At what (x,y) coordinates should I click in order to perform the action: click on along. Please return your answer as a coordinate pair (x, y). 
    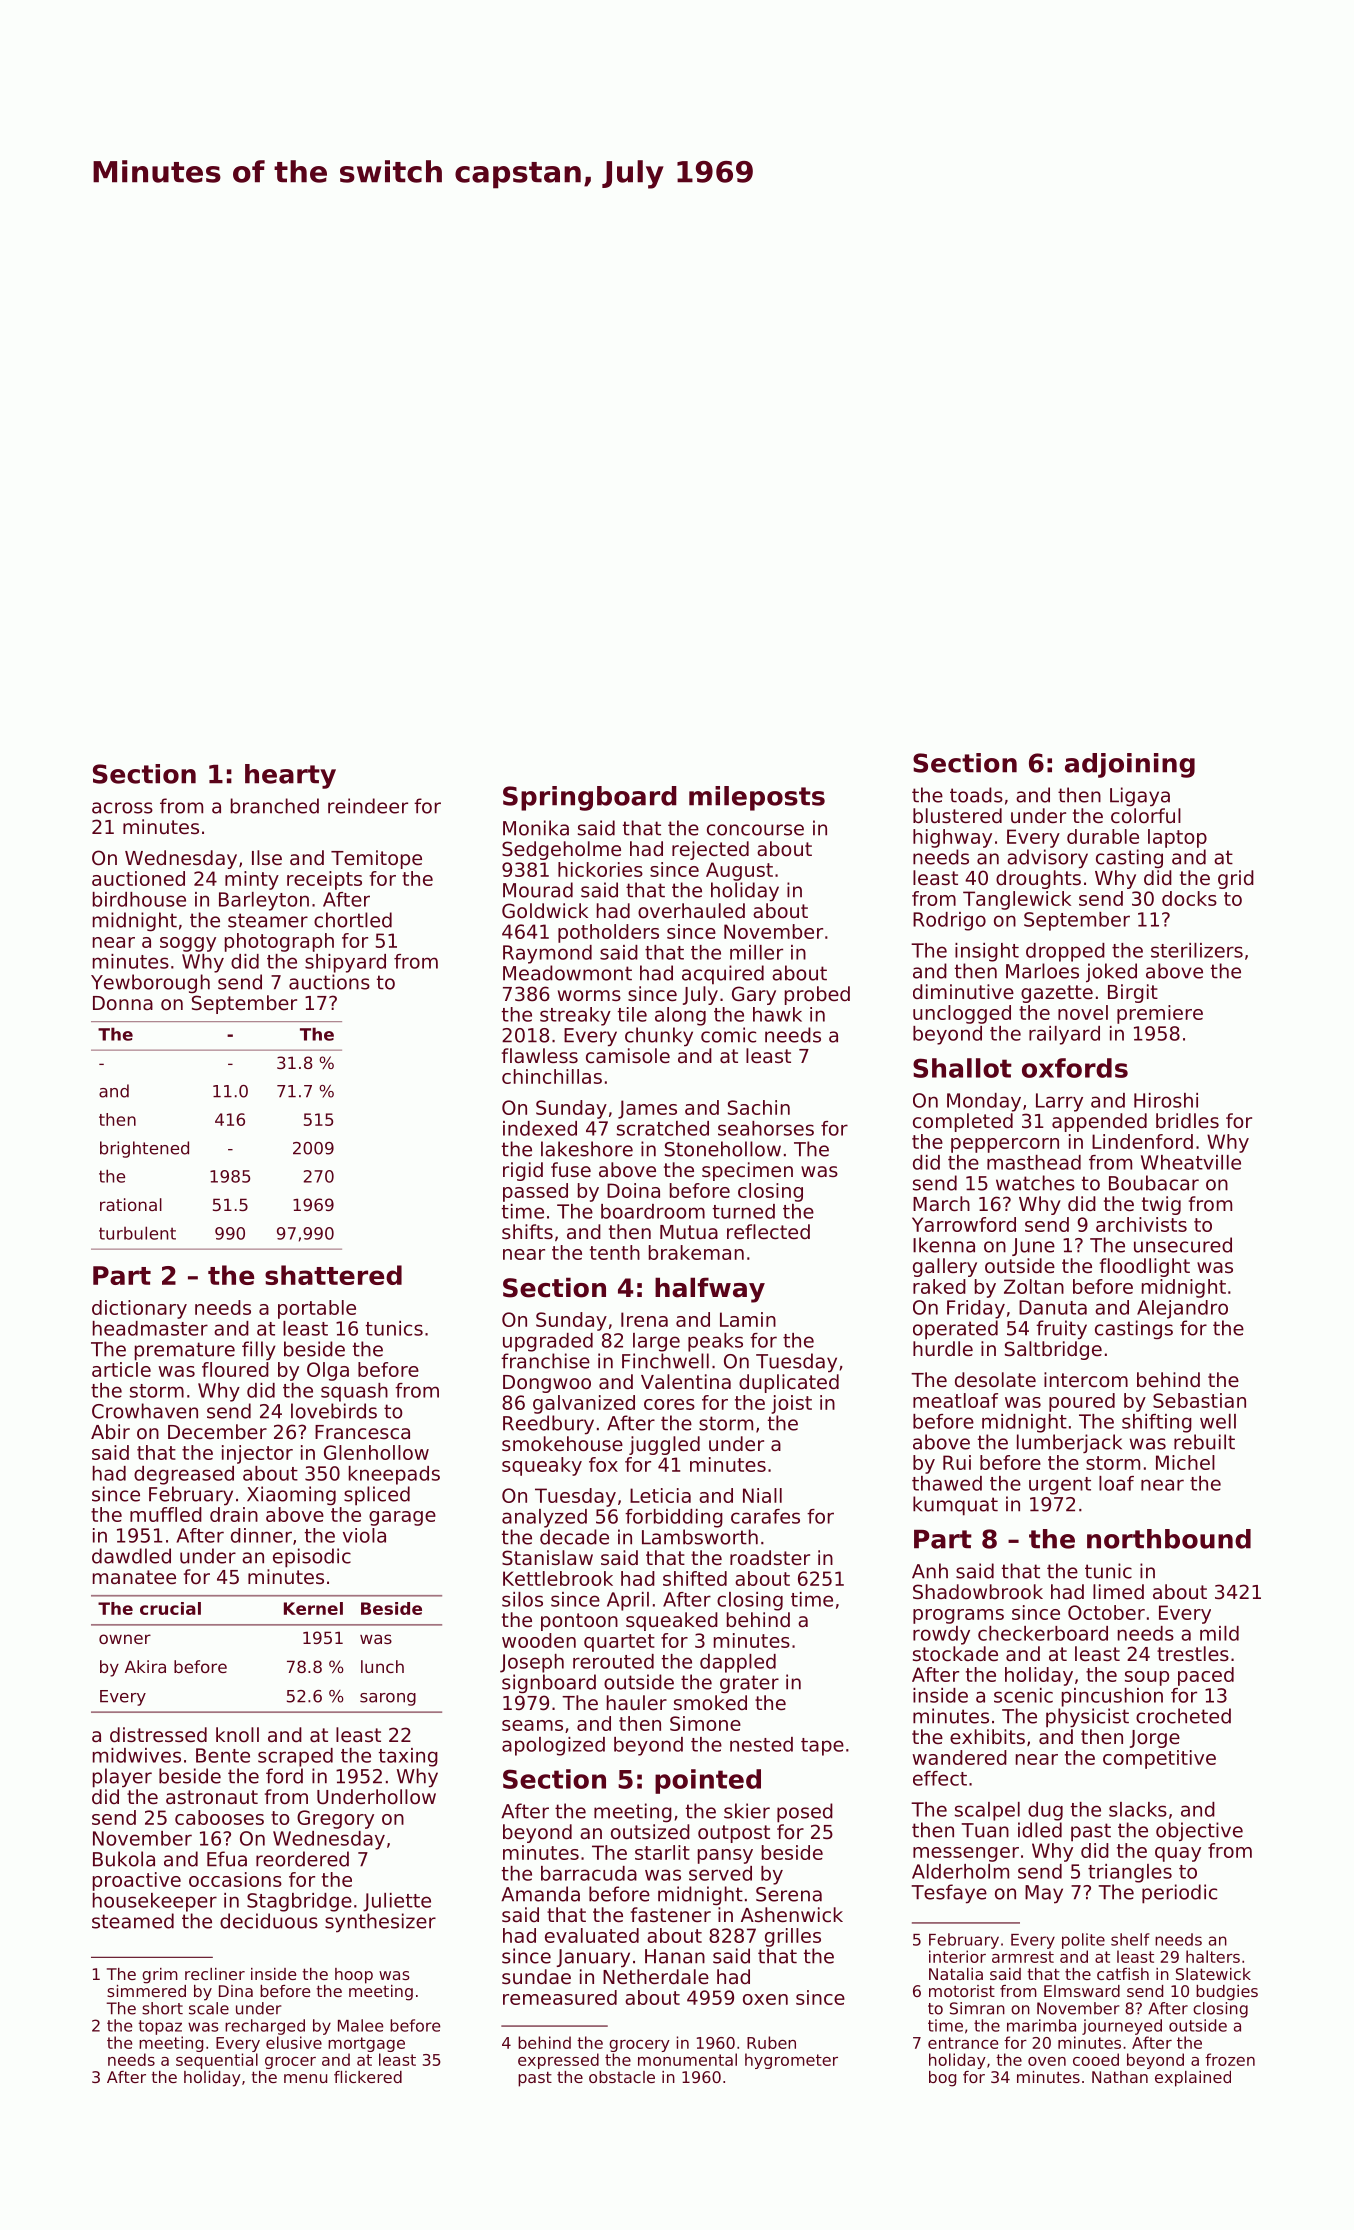
    Looking at the image, I should click on (680, 1016).
